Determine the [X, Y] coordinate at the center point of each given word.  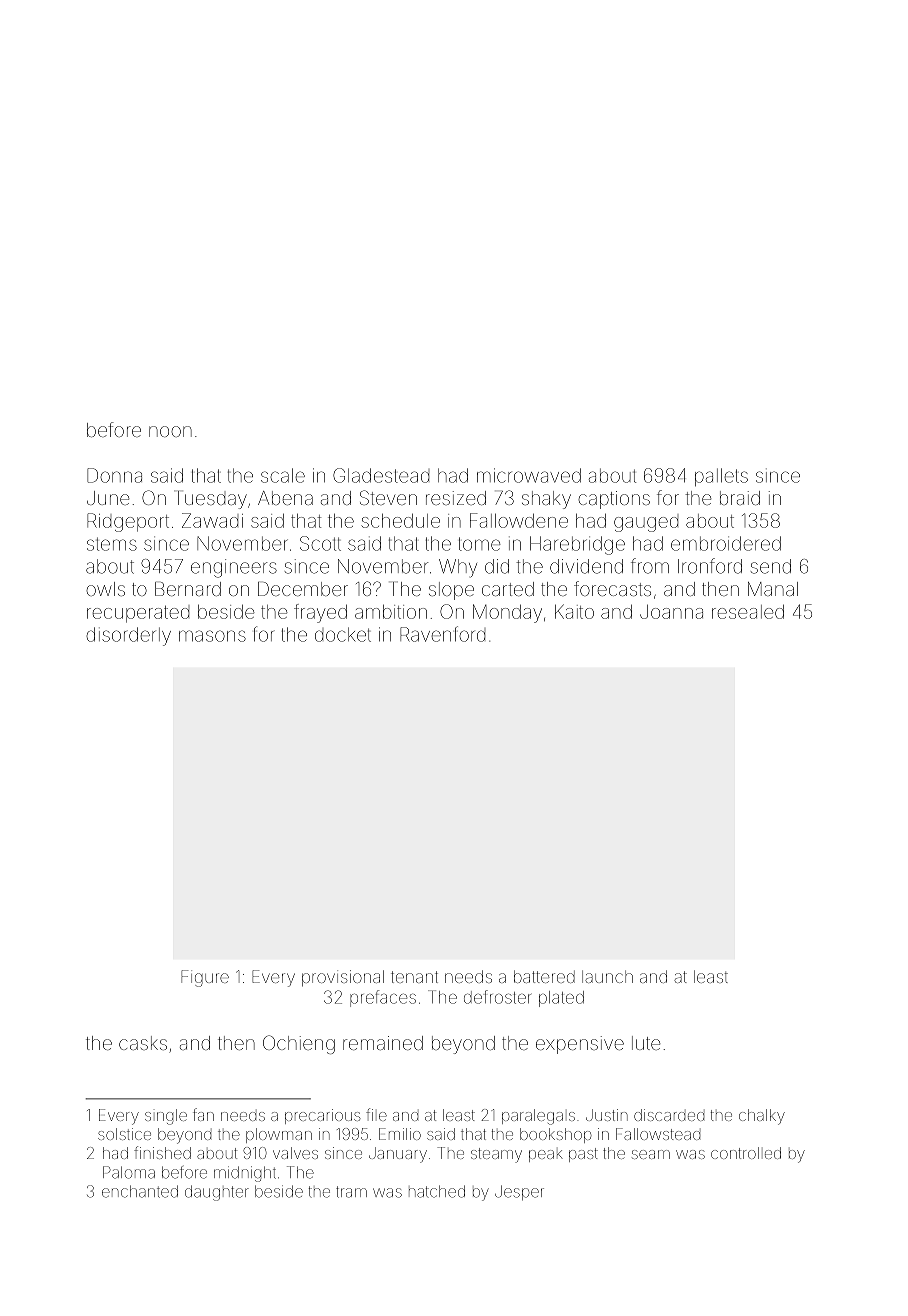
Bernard [188, 588]
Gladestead [381, 475]
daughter [217, 1193]
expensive [580, 1045]
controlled [746, 1153]
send [771, 566]
